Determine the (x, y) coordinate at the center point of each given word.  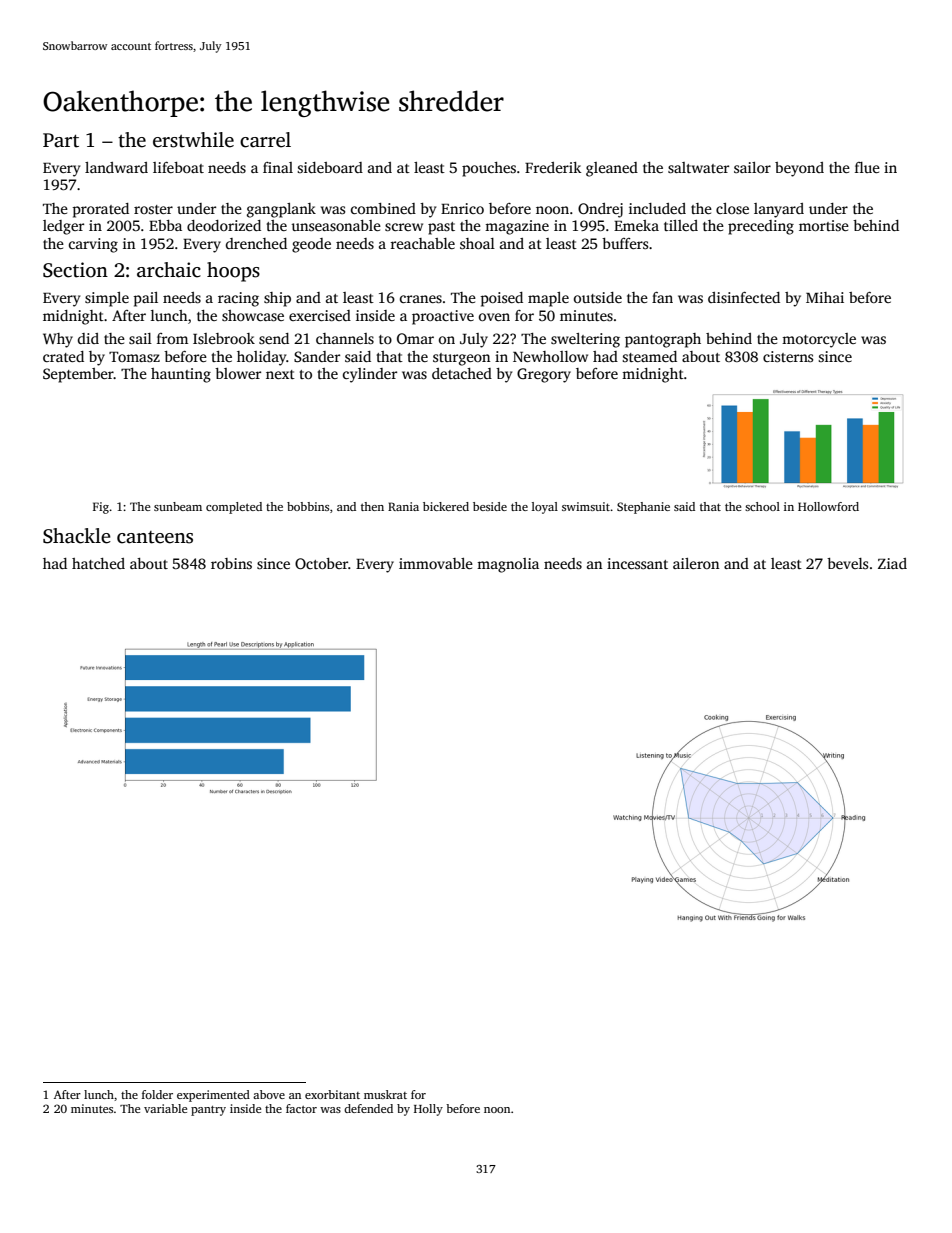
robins (231, 563)
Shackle (77, 536)
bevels (847, 563)
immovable (436, 563)
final (278, 167)
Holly (428, 1110)
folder (157, 1094)
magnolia (508, 565)
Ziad (892, 563)
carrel (265, 140)
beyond (799, 169)
